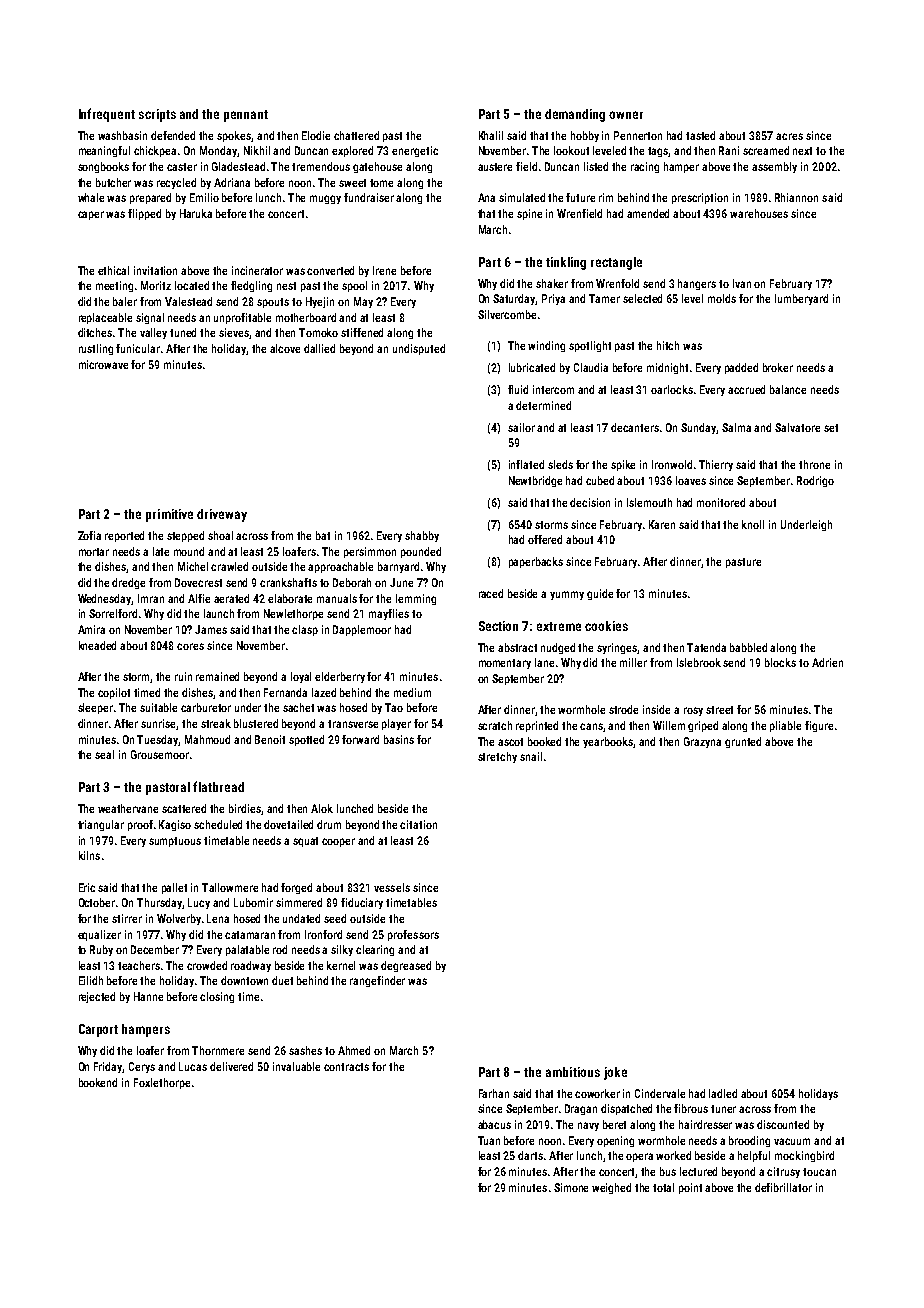 The height and width of the screenshot is (1308, 924). I want to click on tasted, so click(700, 135).
